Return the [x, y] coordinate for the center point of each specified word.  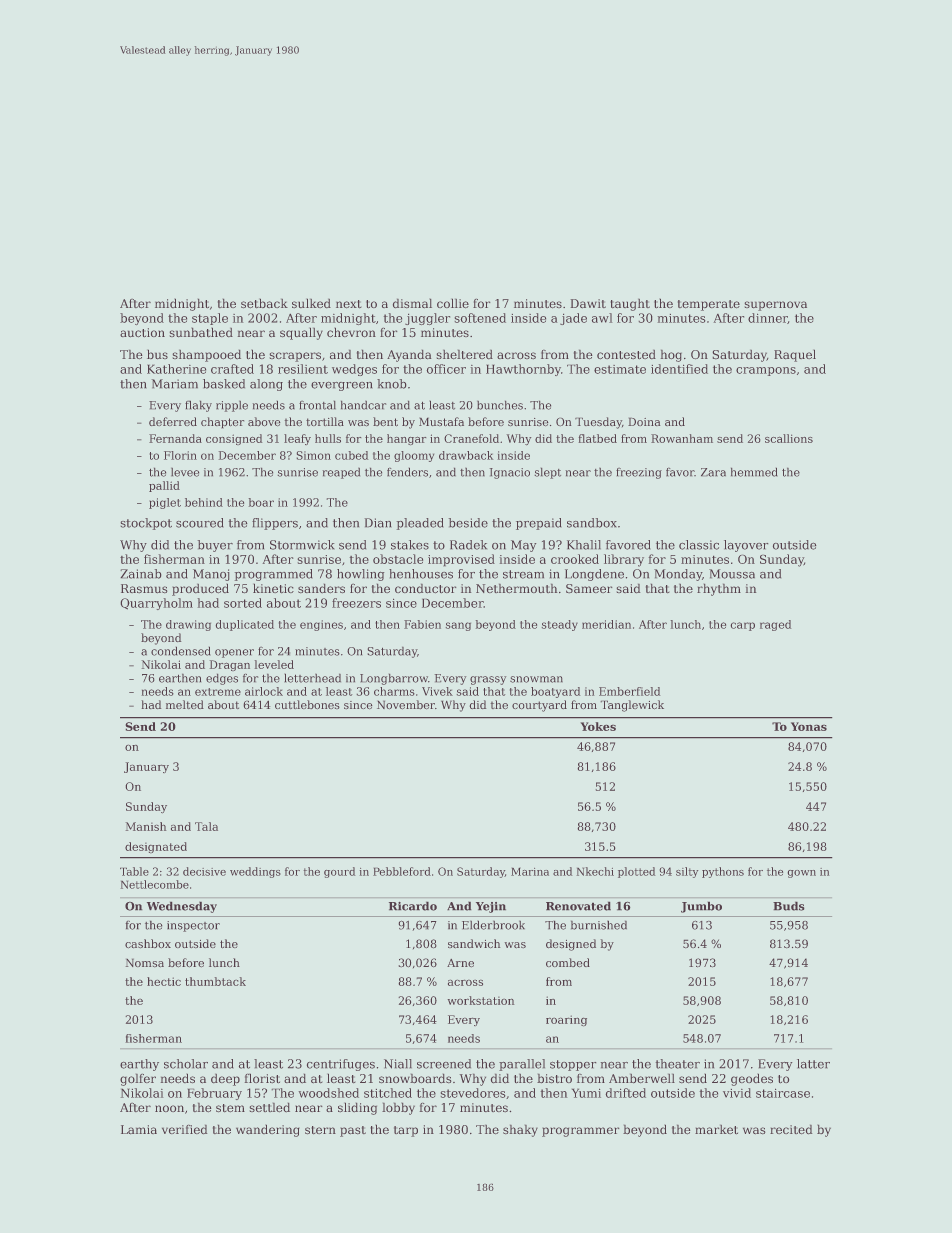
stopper [573, 1065]
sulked [311, 303]
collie [453, 303]
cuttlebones [307, 705]
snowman [536, 679]
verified [185, 1129]
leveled [274, 664]
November [406, 705]
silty [687, 872]
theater [677, 1064]
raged [776, 625]
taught [630, 304]
